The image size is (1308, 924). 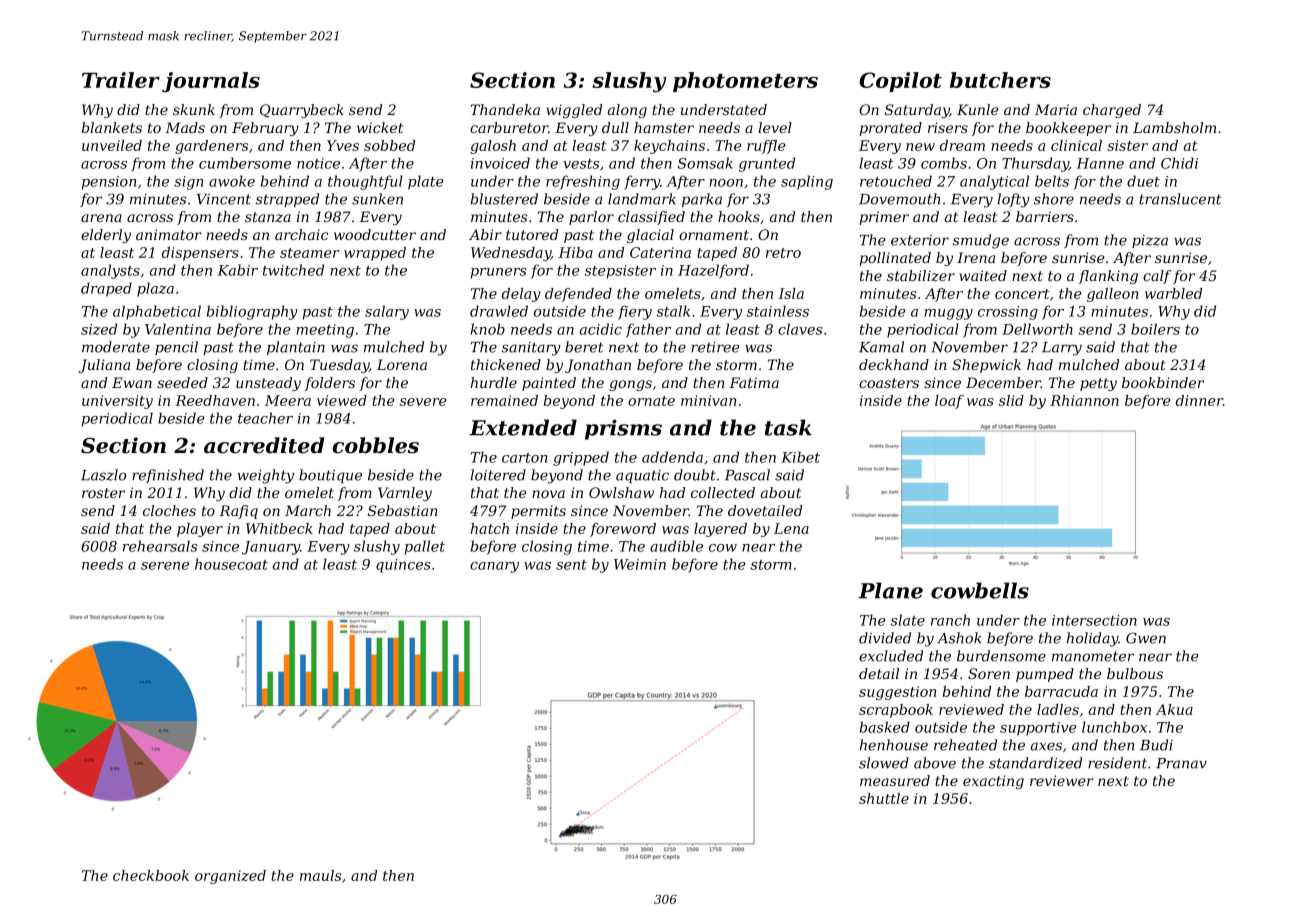 What do you see at coordinates (151, 875) in the screenshot?
I see `checkbook` at bounding box center [151, 875].
